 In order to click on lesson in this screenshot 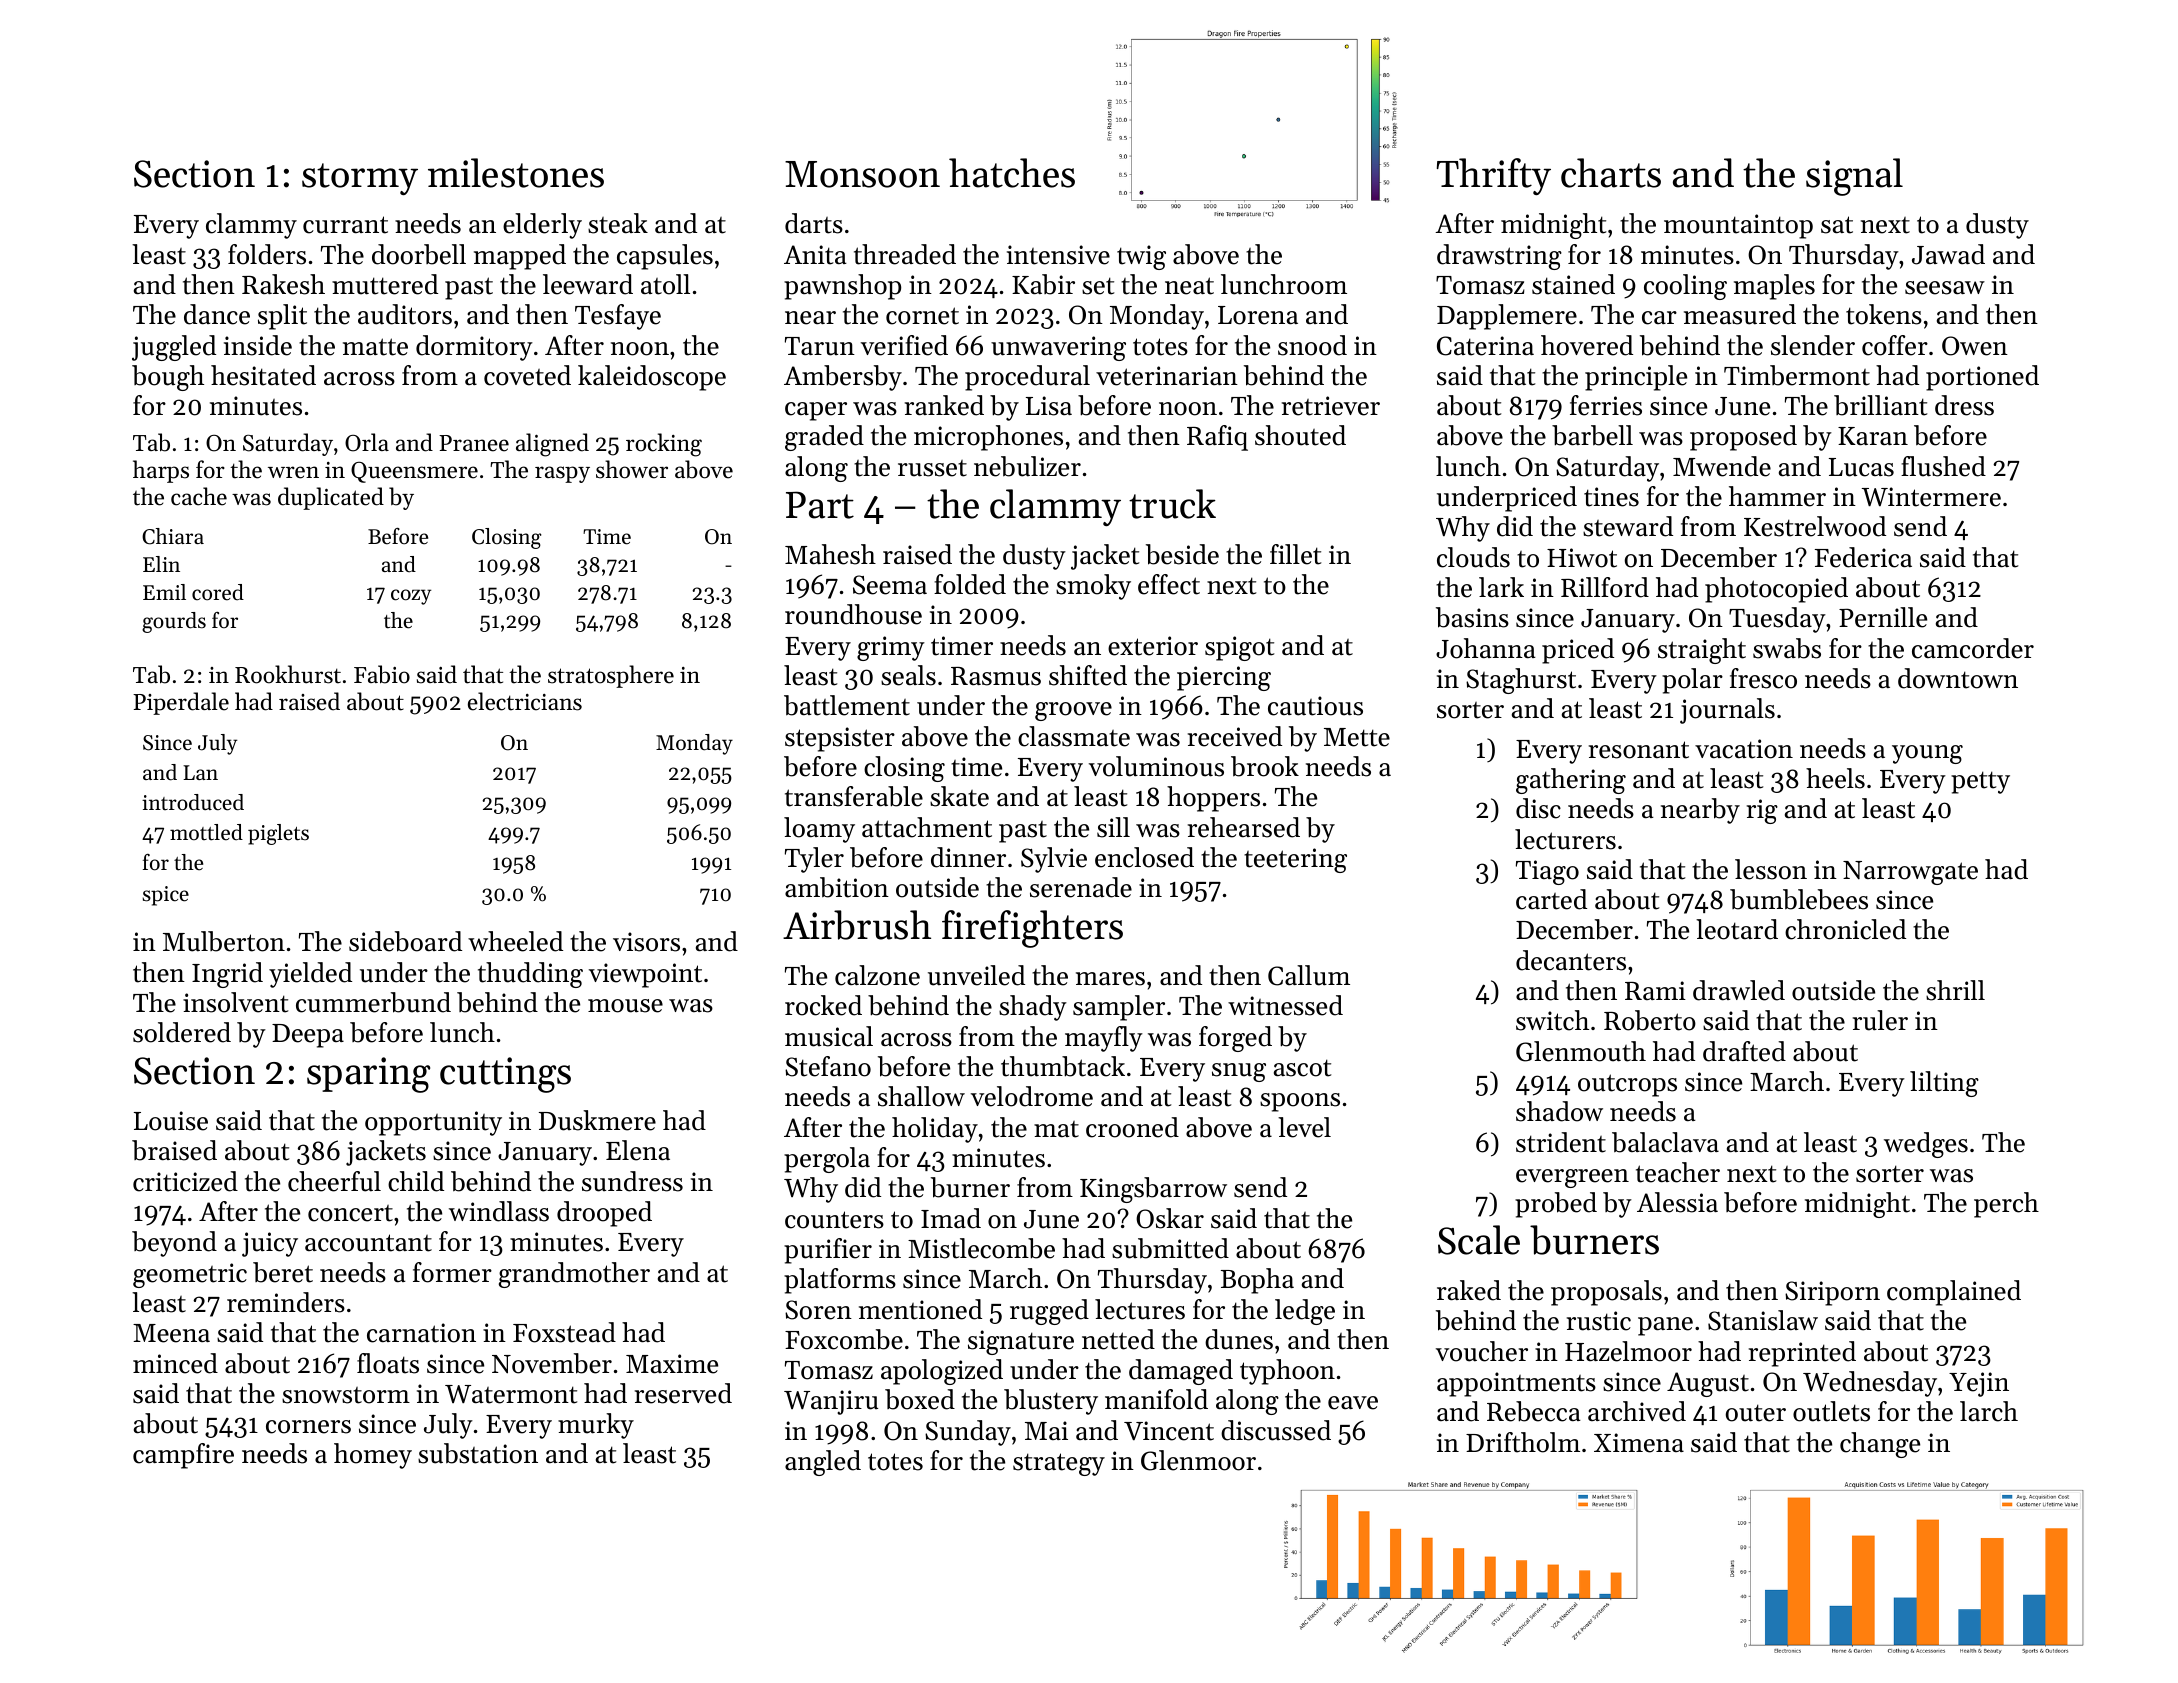, I will do `click(1771, 869)`.
